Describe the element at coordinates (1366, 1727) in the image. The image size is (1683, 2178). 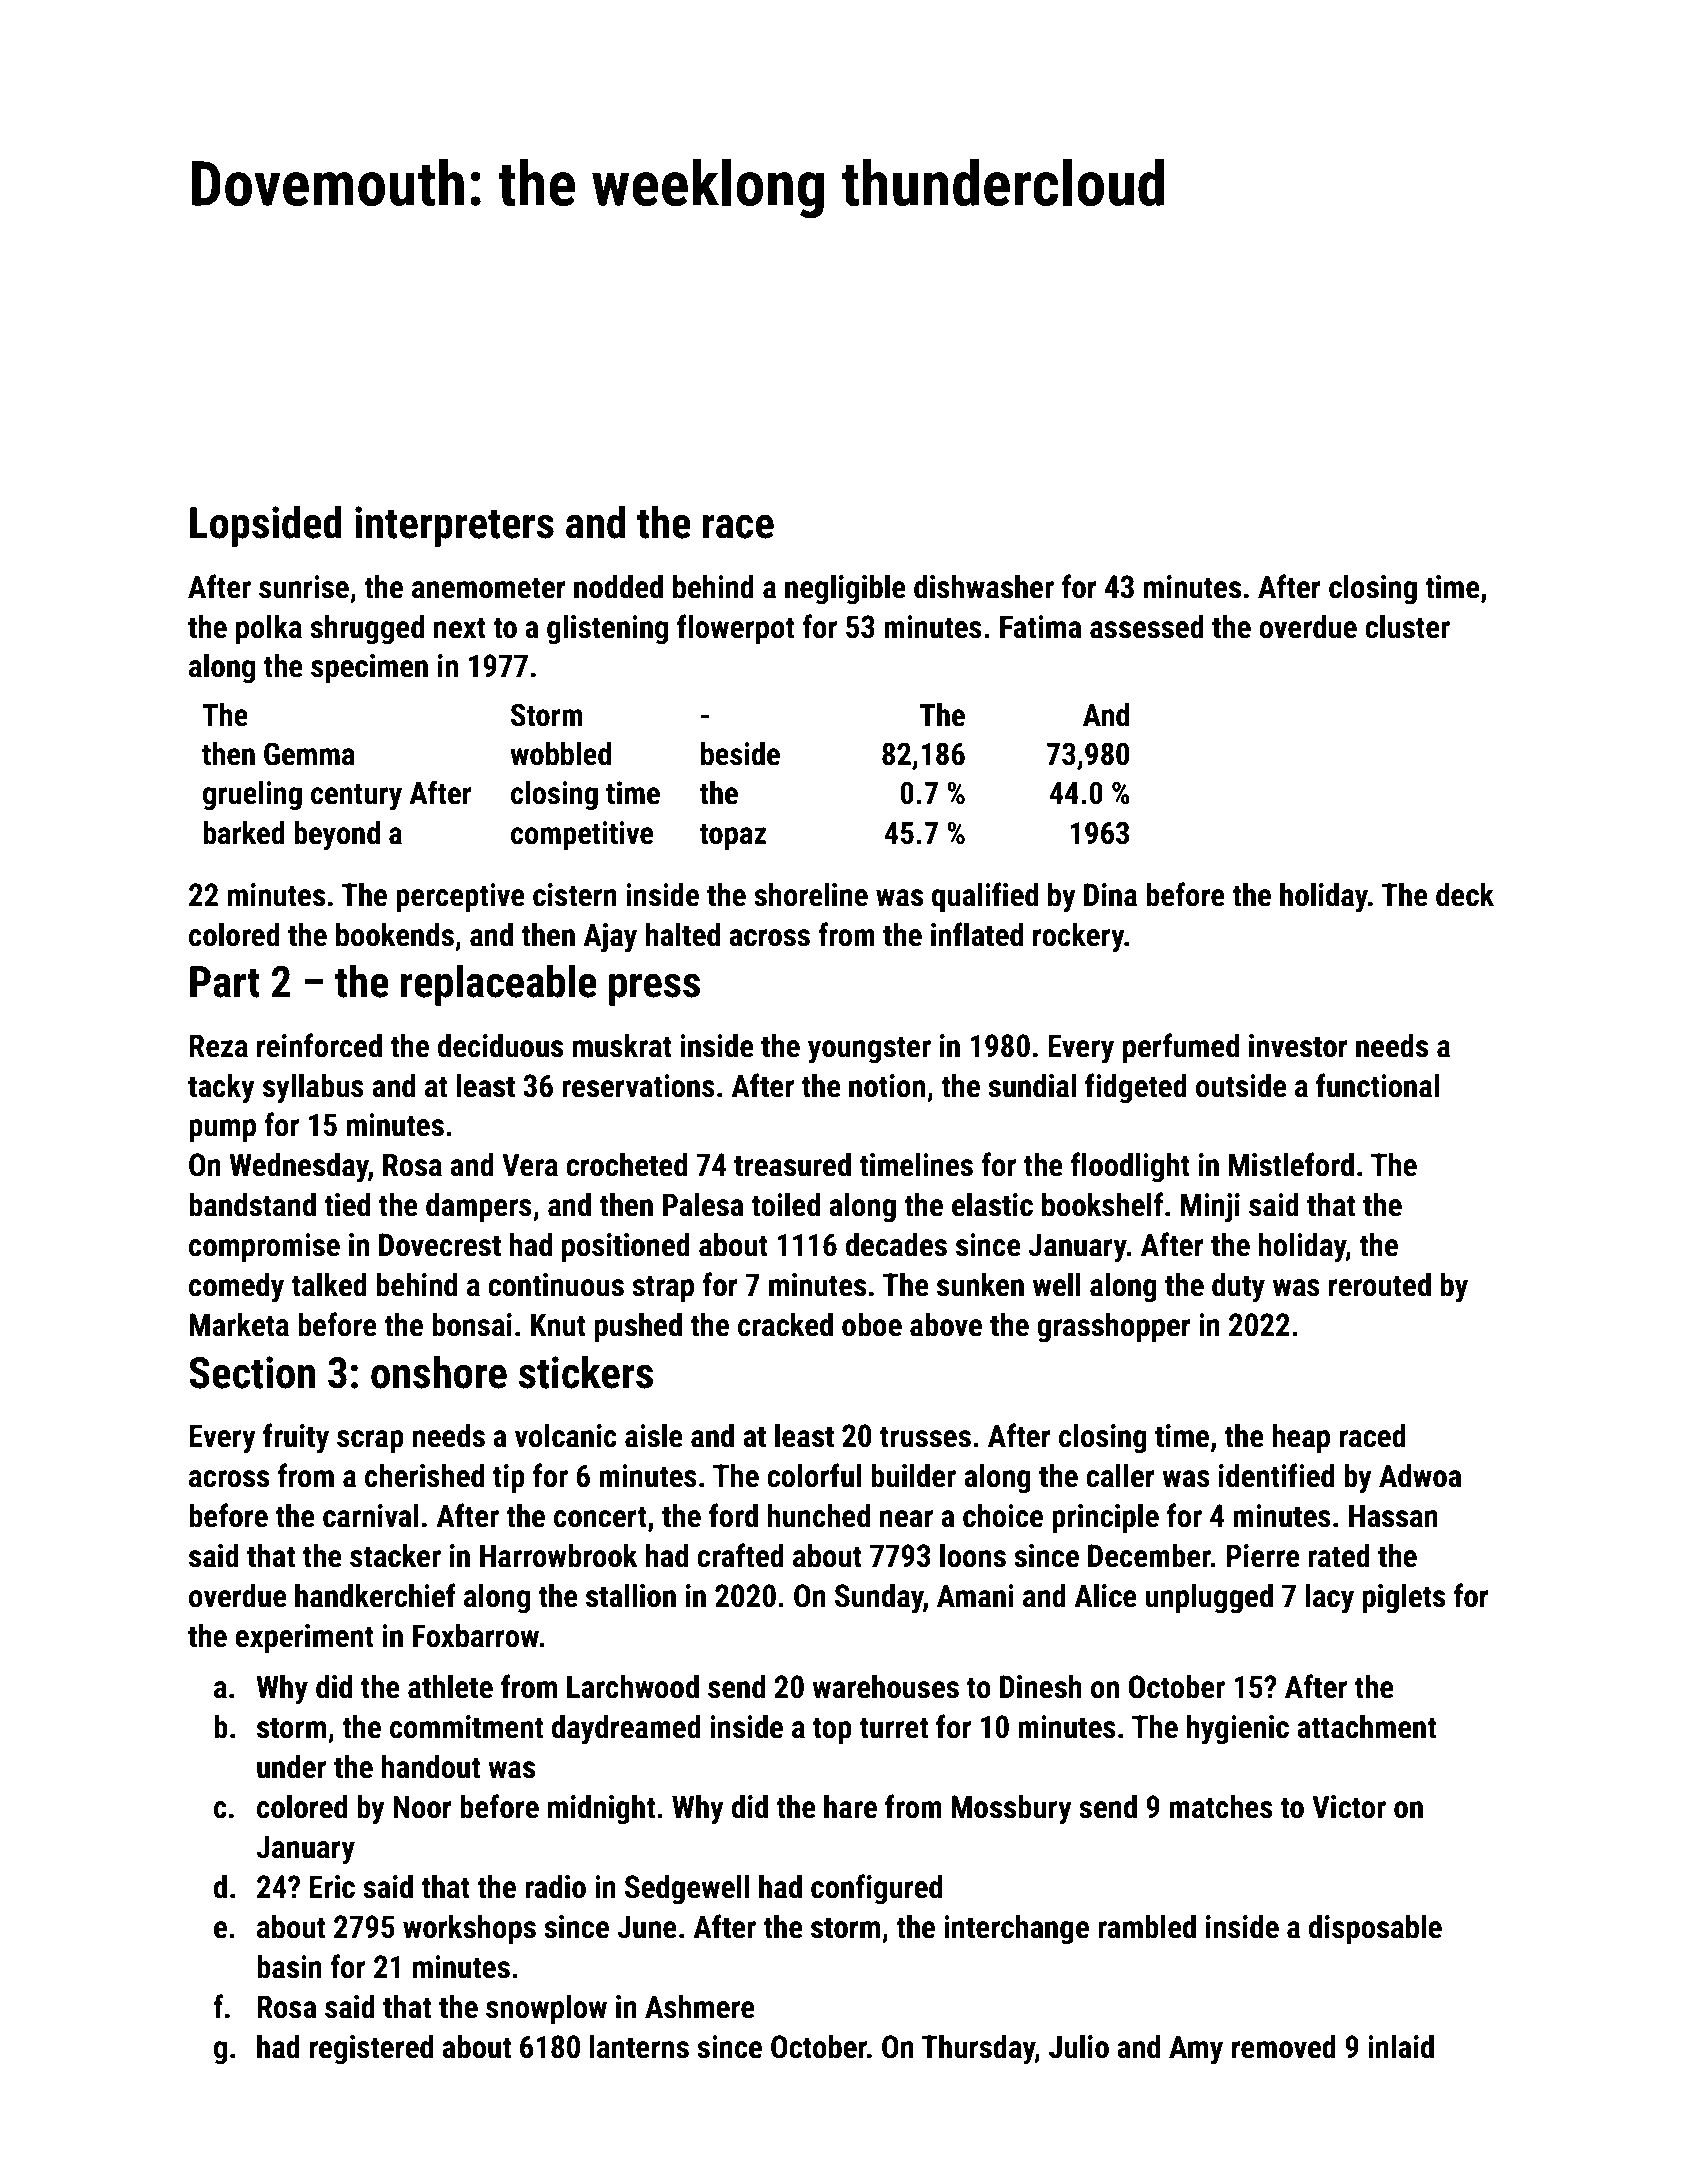
I see `attachment` at that location.
